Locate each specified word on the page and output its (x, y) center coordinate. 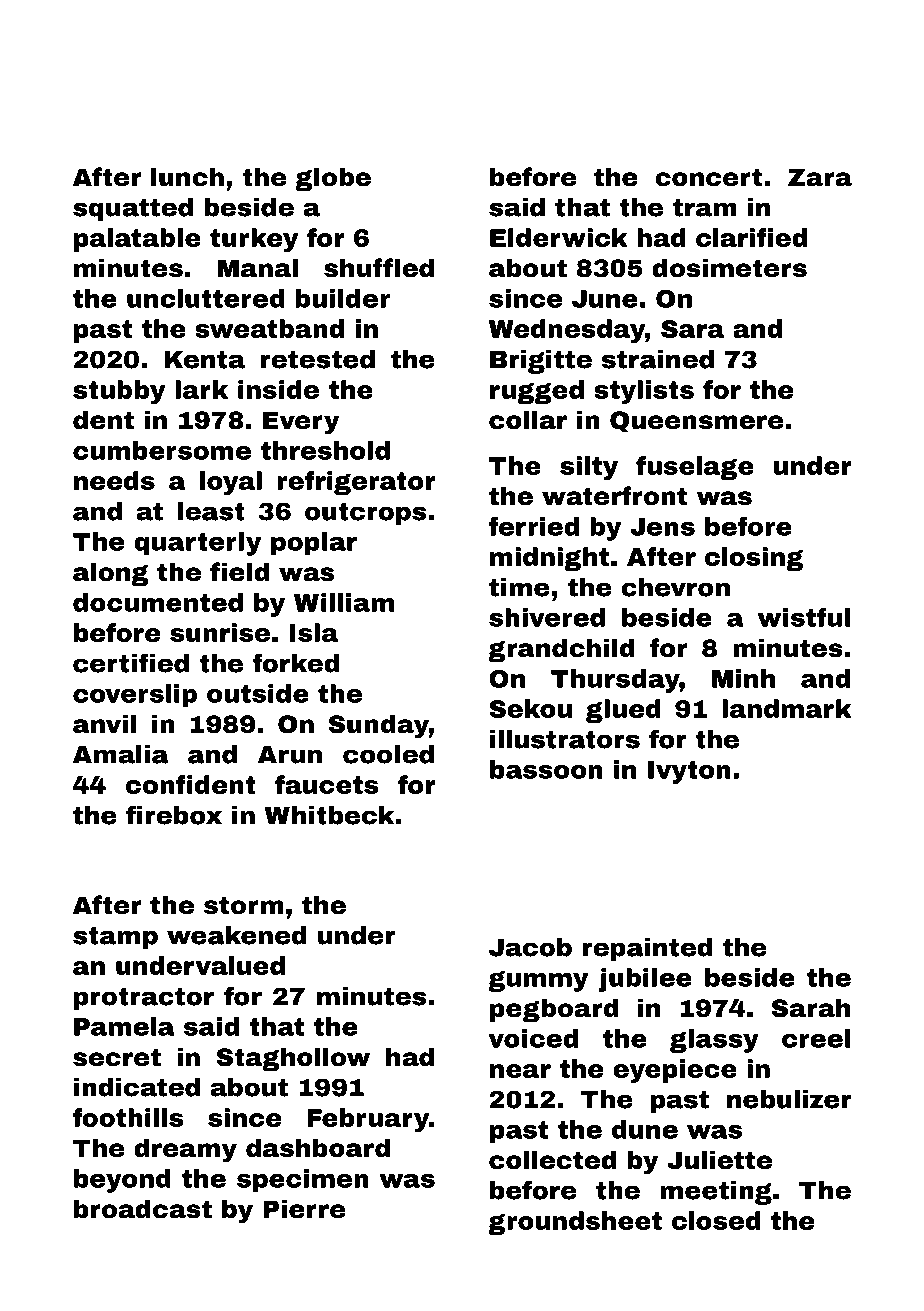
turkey (254, 240)
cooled (388, 754)
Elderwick (559, 237)
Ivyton (689, 772)
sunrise (220, 632)
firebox (174, 815)
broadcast (143, 1209)
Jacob (530, 947)
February (368, 1120)
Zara (820, 177)
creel (816, 1038)
